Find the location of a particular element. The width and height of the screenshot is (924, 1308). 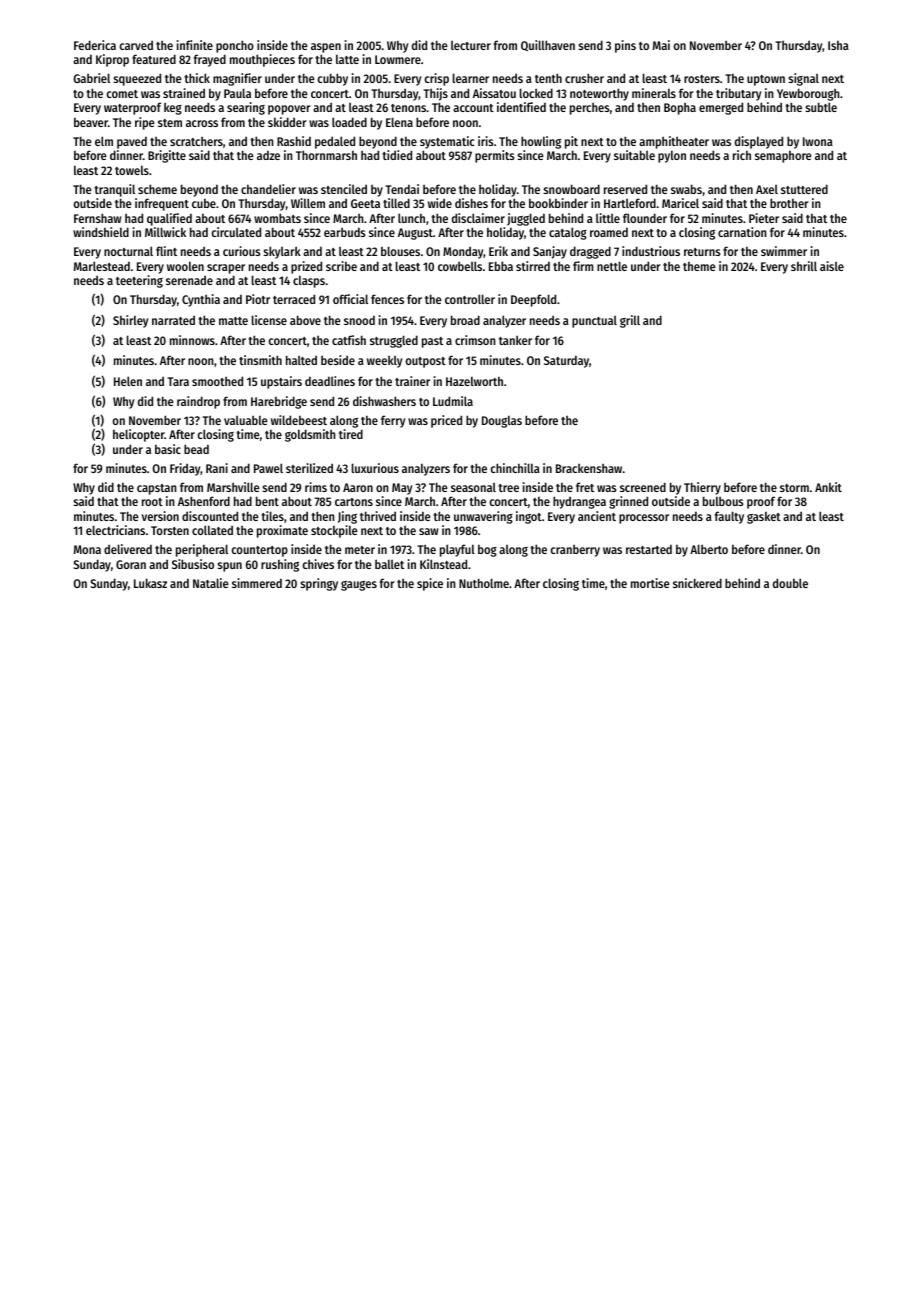

Isha is located at coordinates (838, 45).
